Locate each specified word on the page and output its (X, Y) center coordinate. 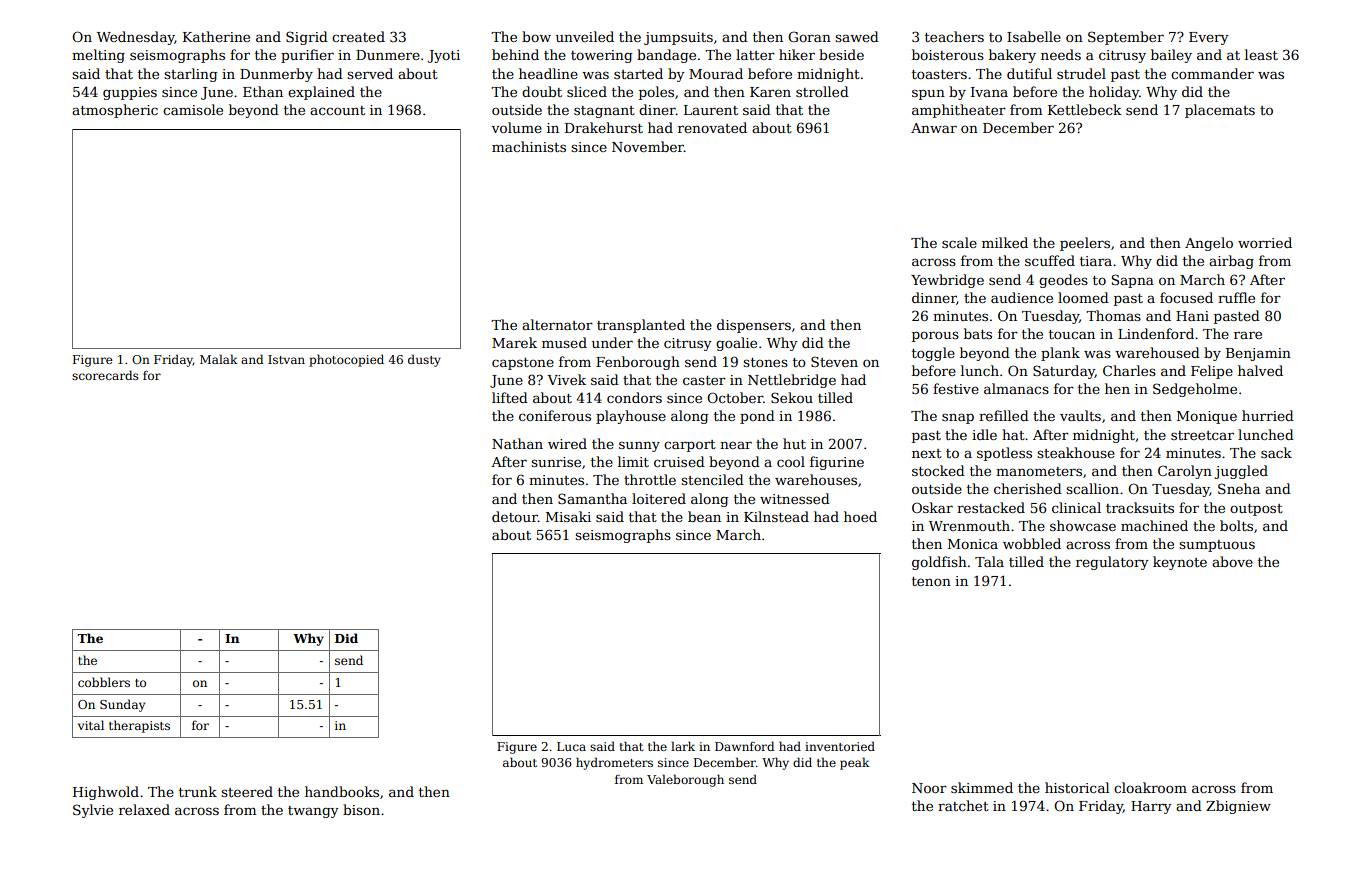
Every (1209, 38)
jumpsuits (678, 38)
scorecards (105, 375)
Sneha (1239, 488)
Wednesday (136, 38)
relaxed (144, 809)
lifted (510, 397)
